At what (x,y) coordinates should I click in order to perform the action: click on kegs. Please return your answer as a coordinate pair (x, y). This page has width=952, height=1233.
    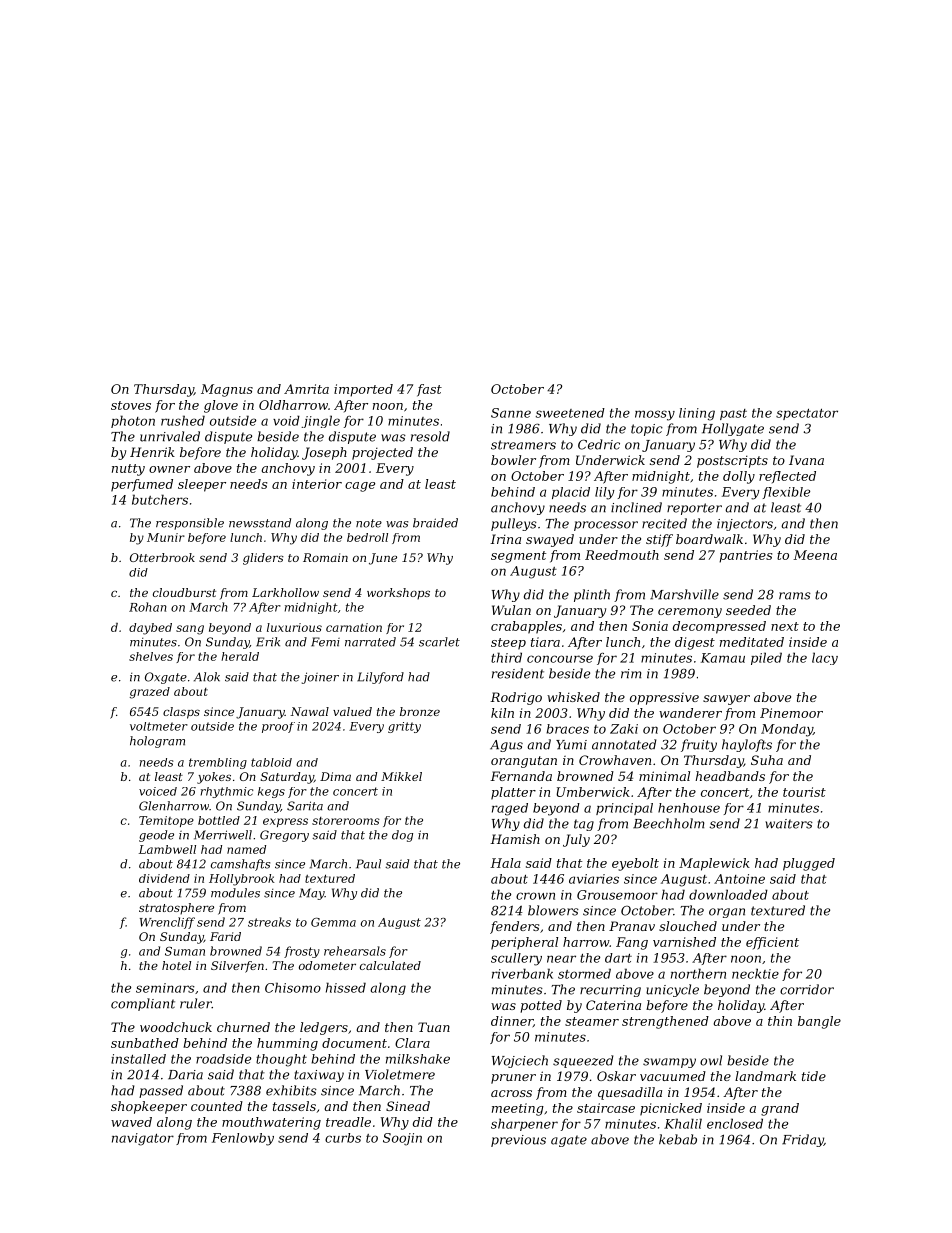
    Looking at the image, I should click on (271, 792).
